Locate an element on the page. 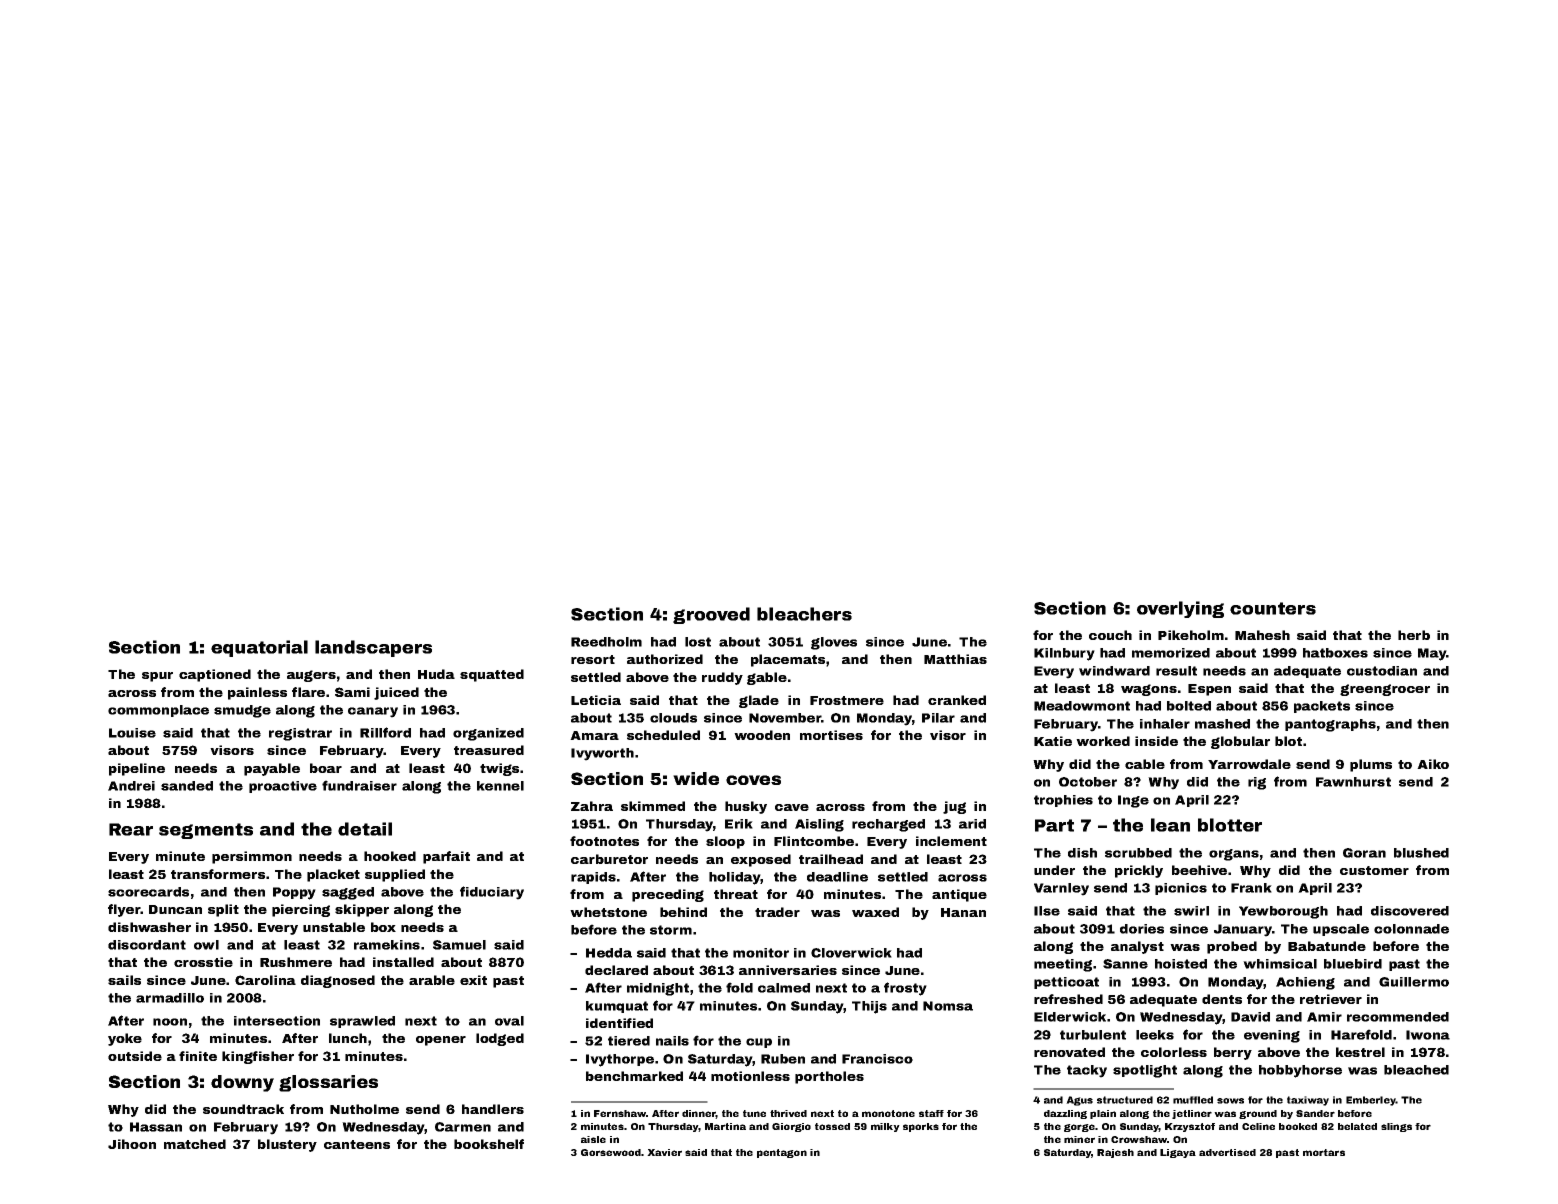 This page has height=1204, width=1558. counters is located at coordinates (1273, 608).
